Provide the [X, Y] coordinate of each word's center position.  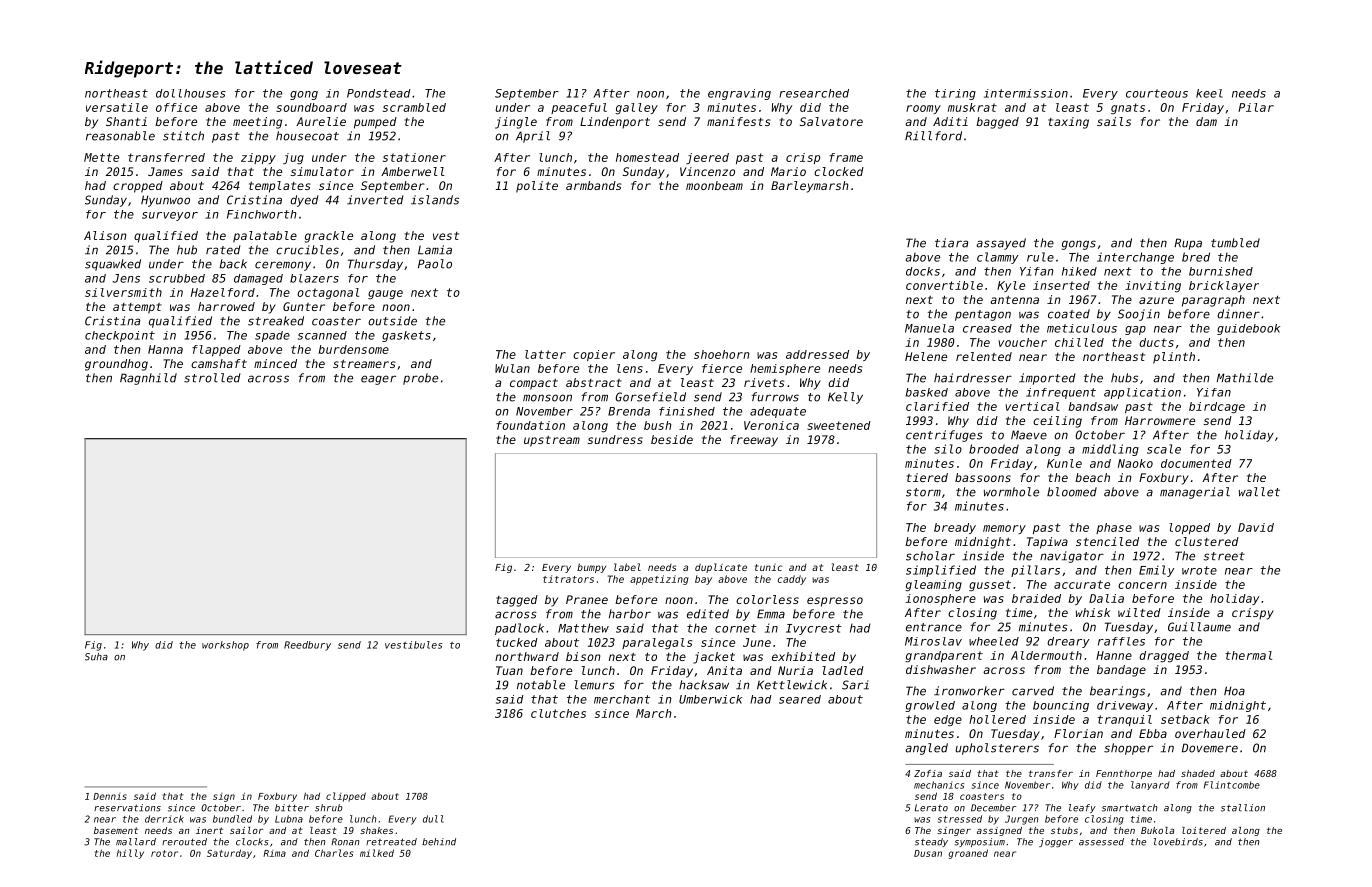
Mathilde [1245, 378]
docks [923, 271]
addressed [817, 354]
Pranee [587, 599]
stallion [1243, 808]
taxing [1068, 123]
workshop [225, 646]
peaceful [579, 108]
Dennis [110, 796]
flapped [216, 350]
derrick [164, 819]
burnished [1221, 271]
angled [926, 749]
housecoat [307, 136]
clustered [1207, 541]
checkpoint [120, 336]
